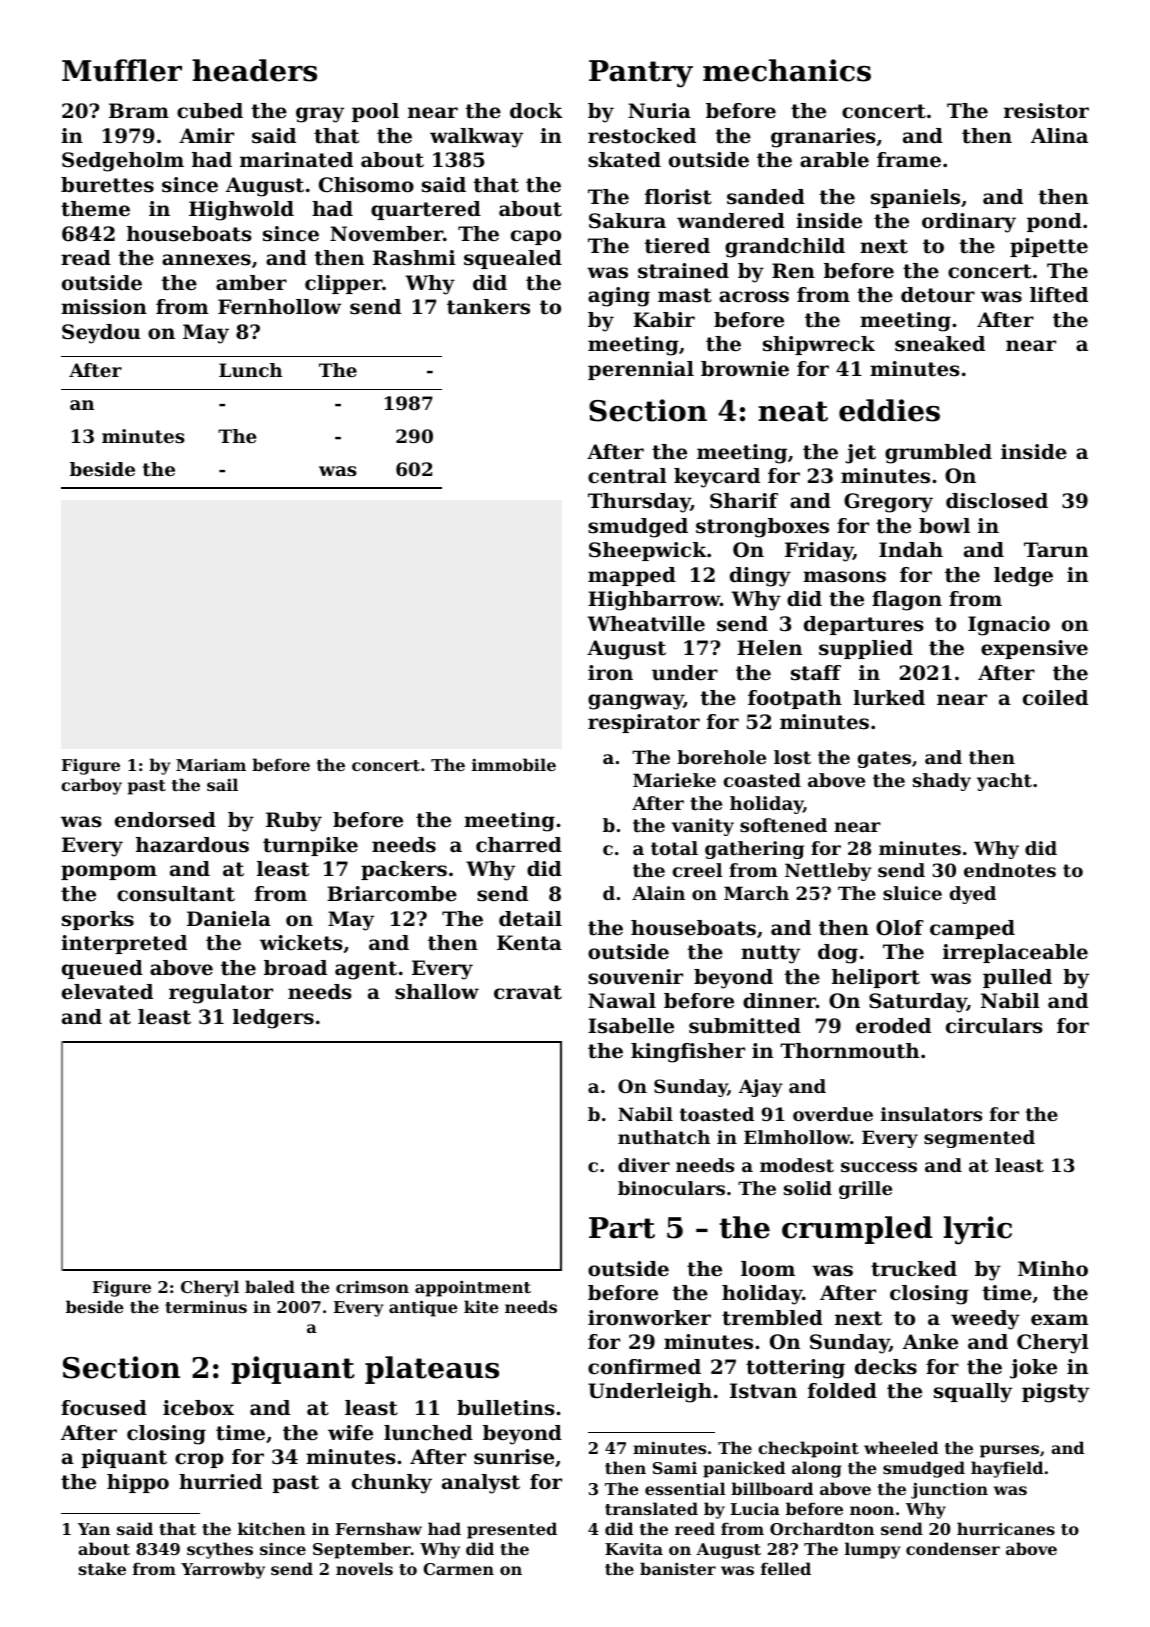 The width and height of the screenshot is (1150, 1627). What do you see at coordinates (437, 992) in the screenshot?
I see `shallow` at bounding box center [437, 992].
